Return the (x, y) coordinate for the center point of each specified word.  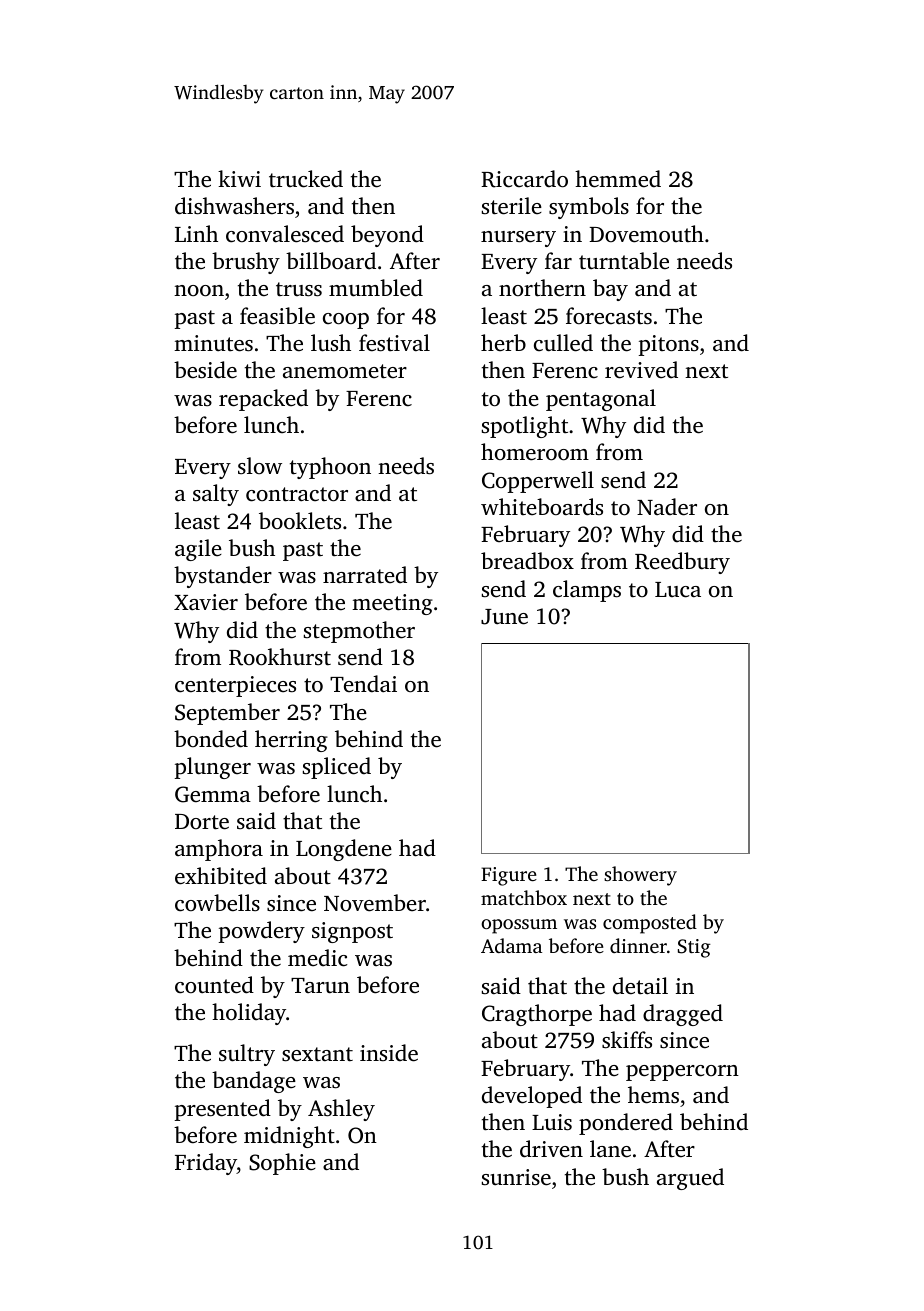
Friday (206, 1164)
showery (640, 876)
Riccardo (524, 179)
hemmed (618, 179)
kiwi (239, 178)
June (504, 617)
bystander (223, 577)
